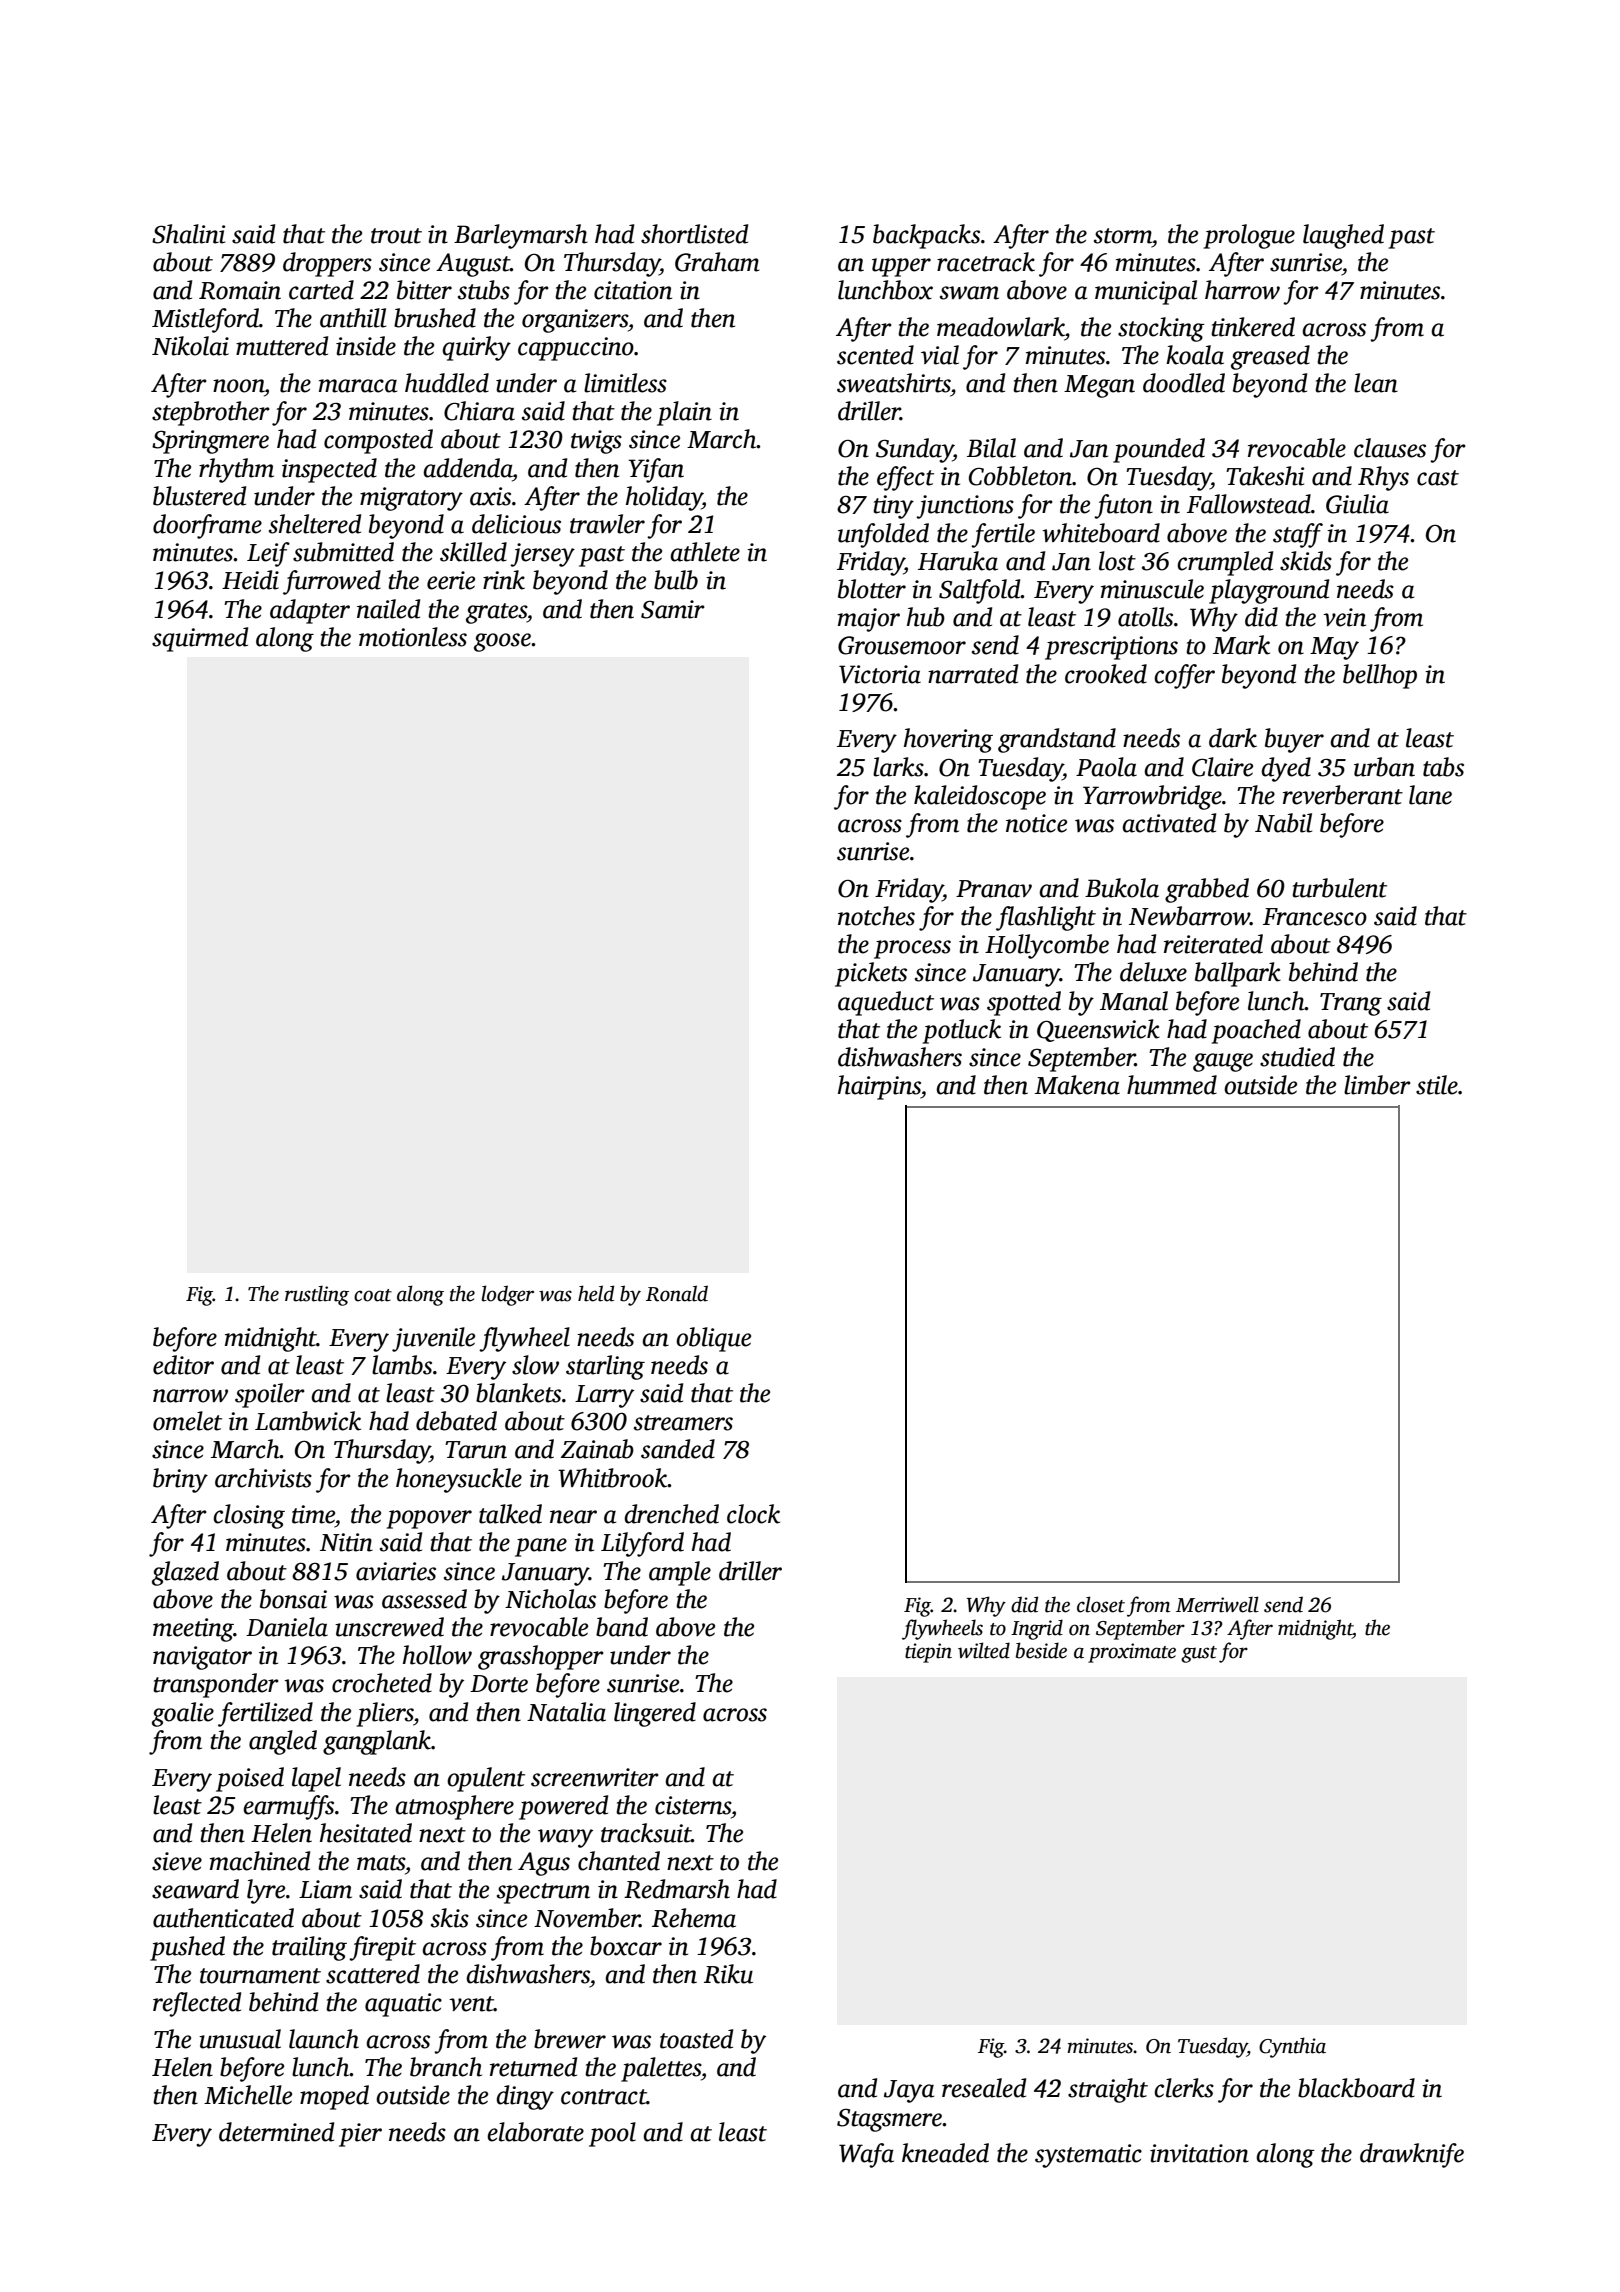  Describe the element at coordinates (1172, 1085) in the document. I see `hummed` at that location.
